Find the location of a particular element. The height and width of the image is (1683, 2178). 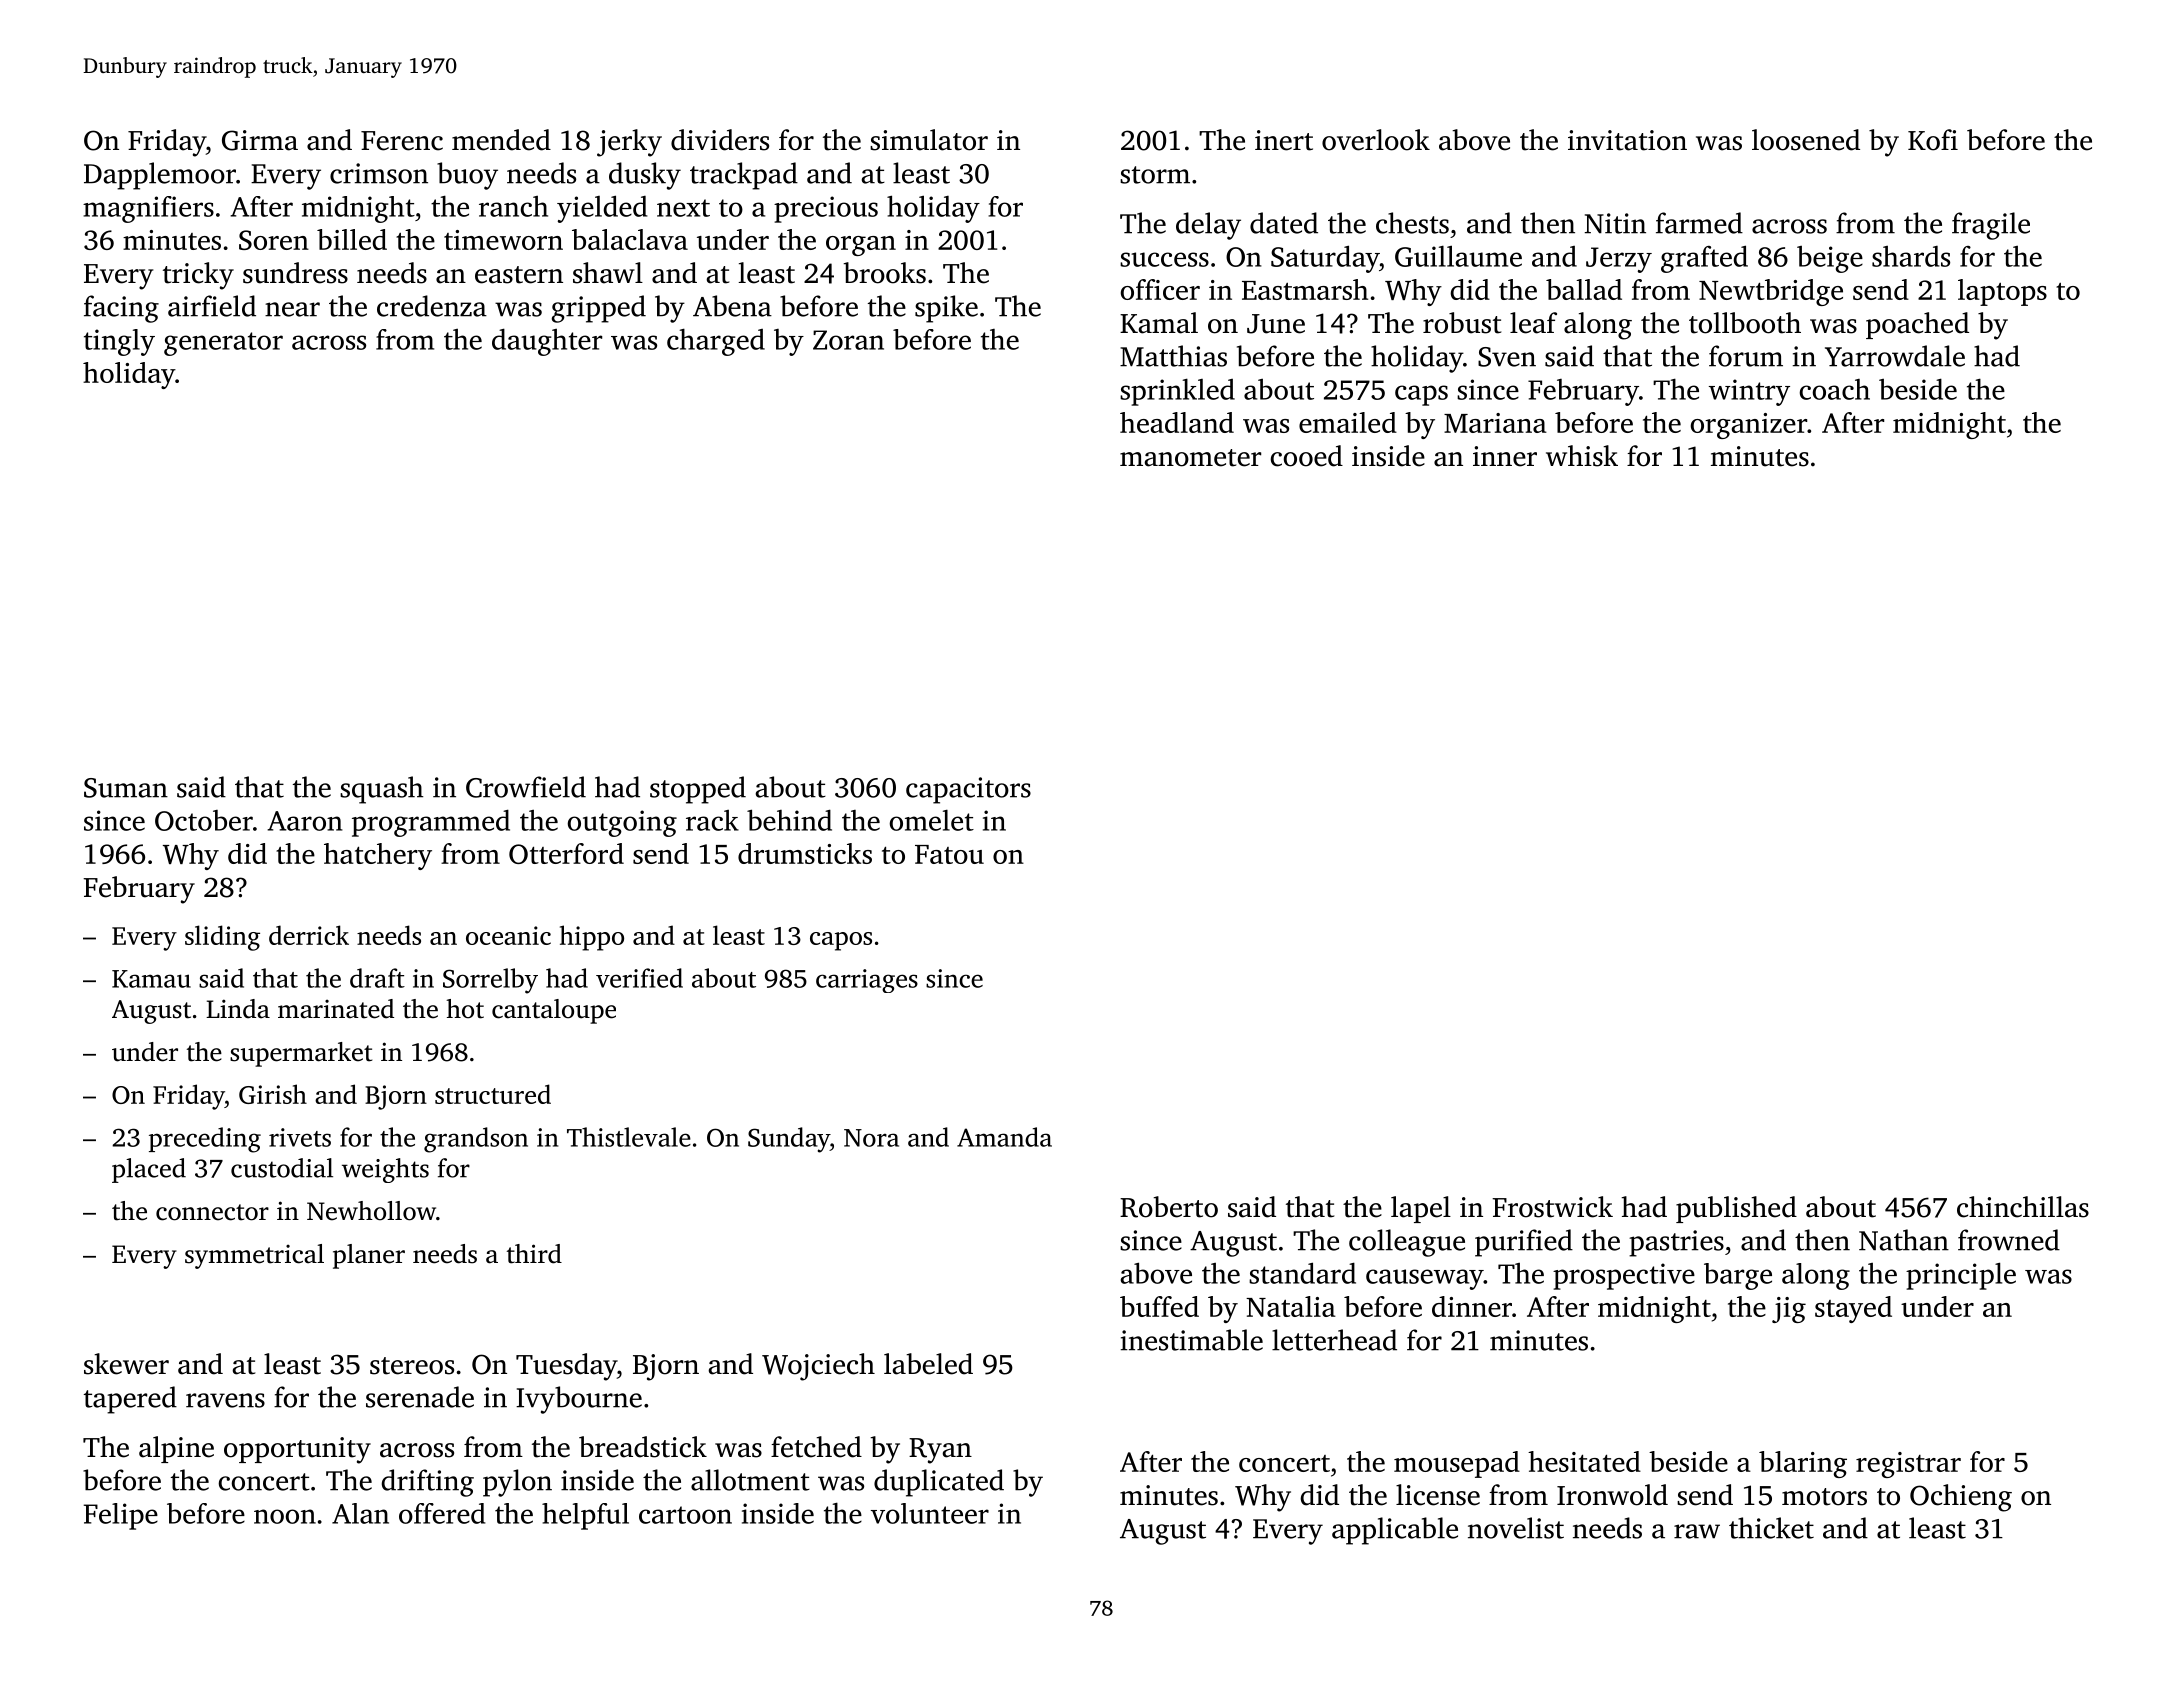

Nora is located at coordinates (871, 1138).
